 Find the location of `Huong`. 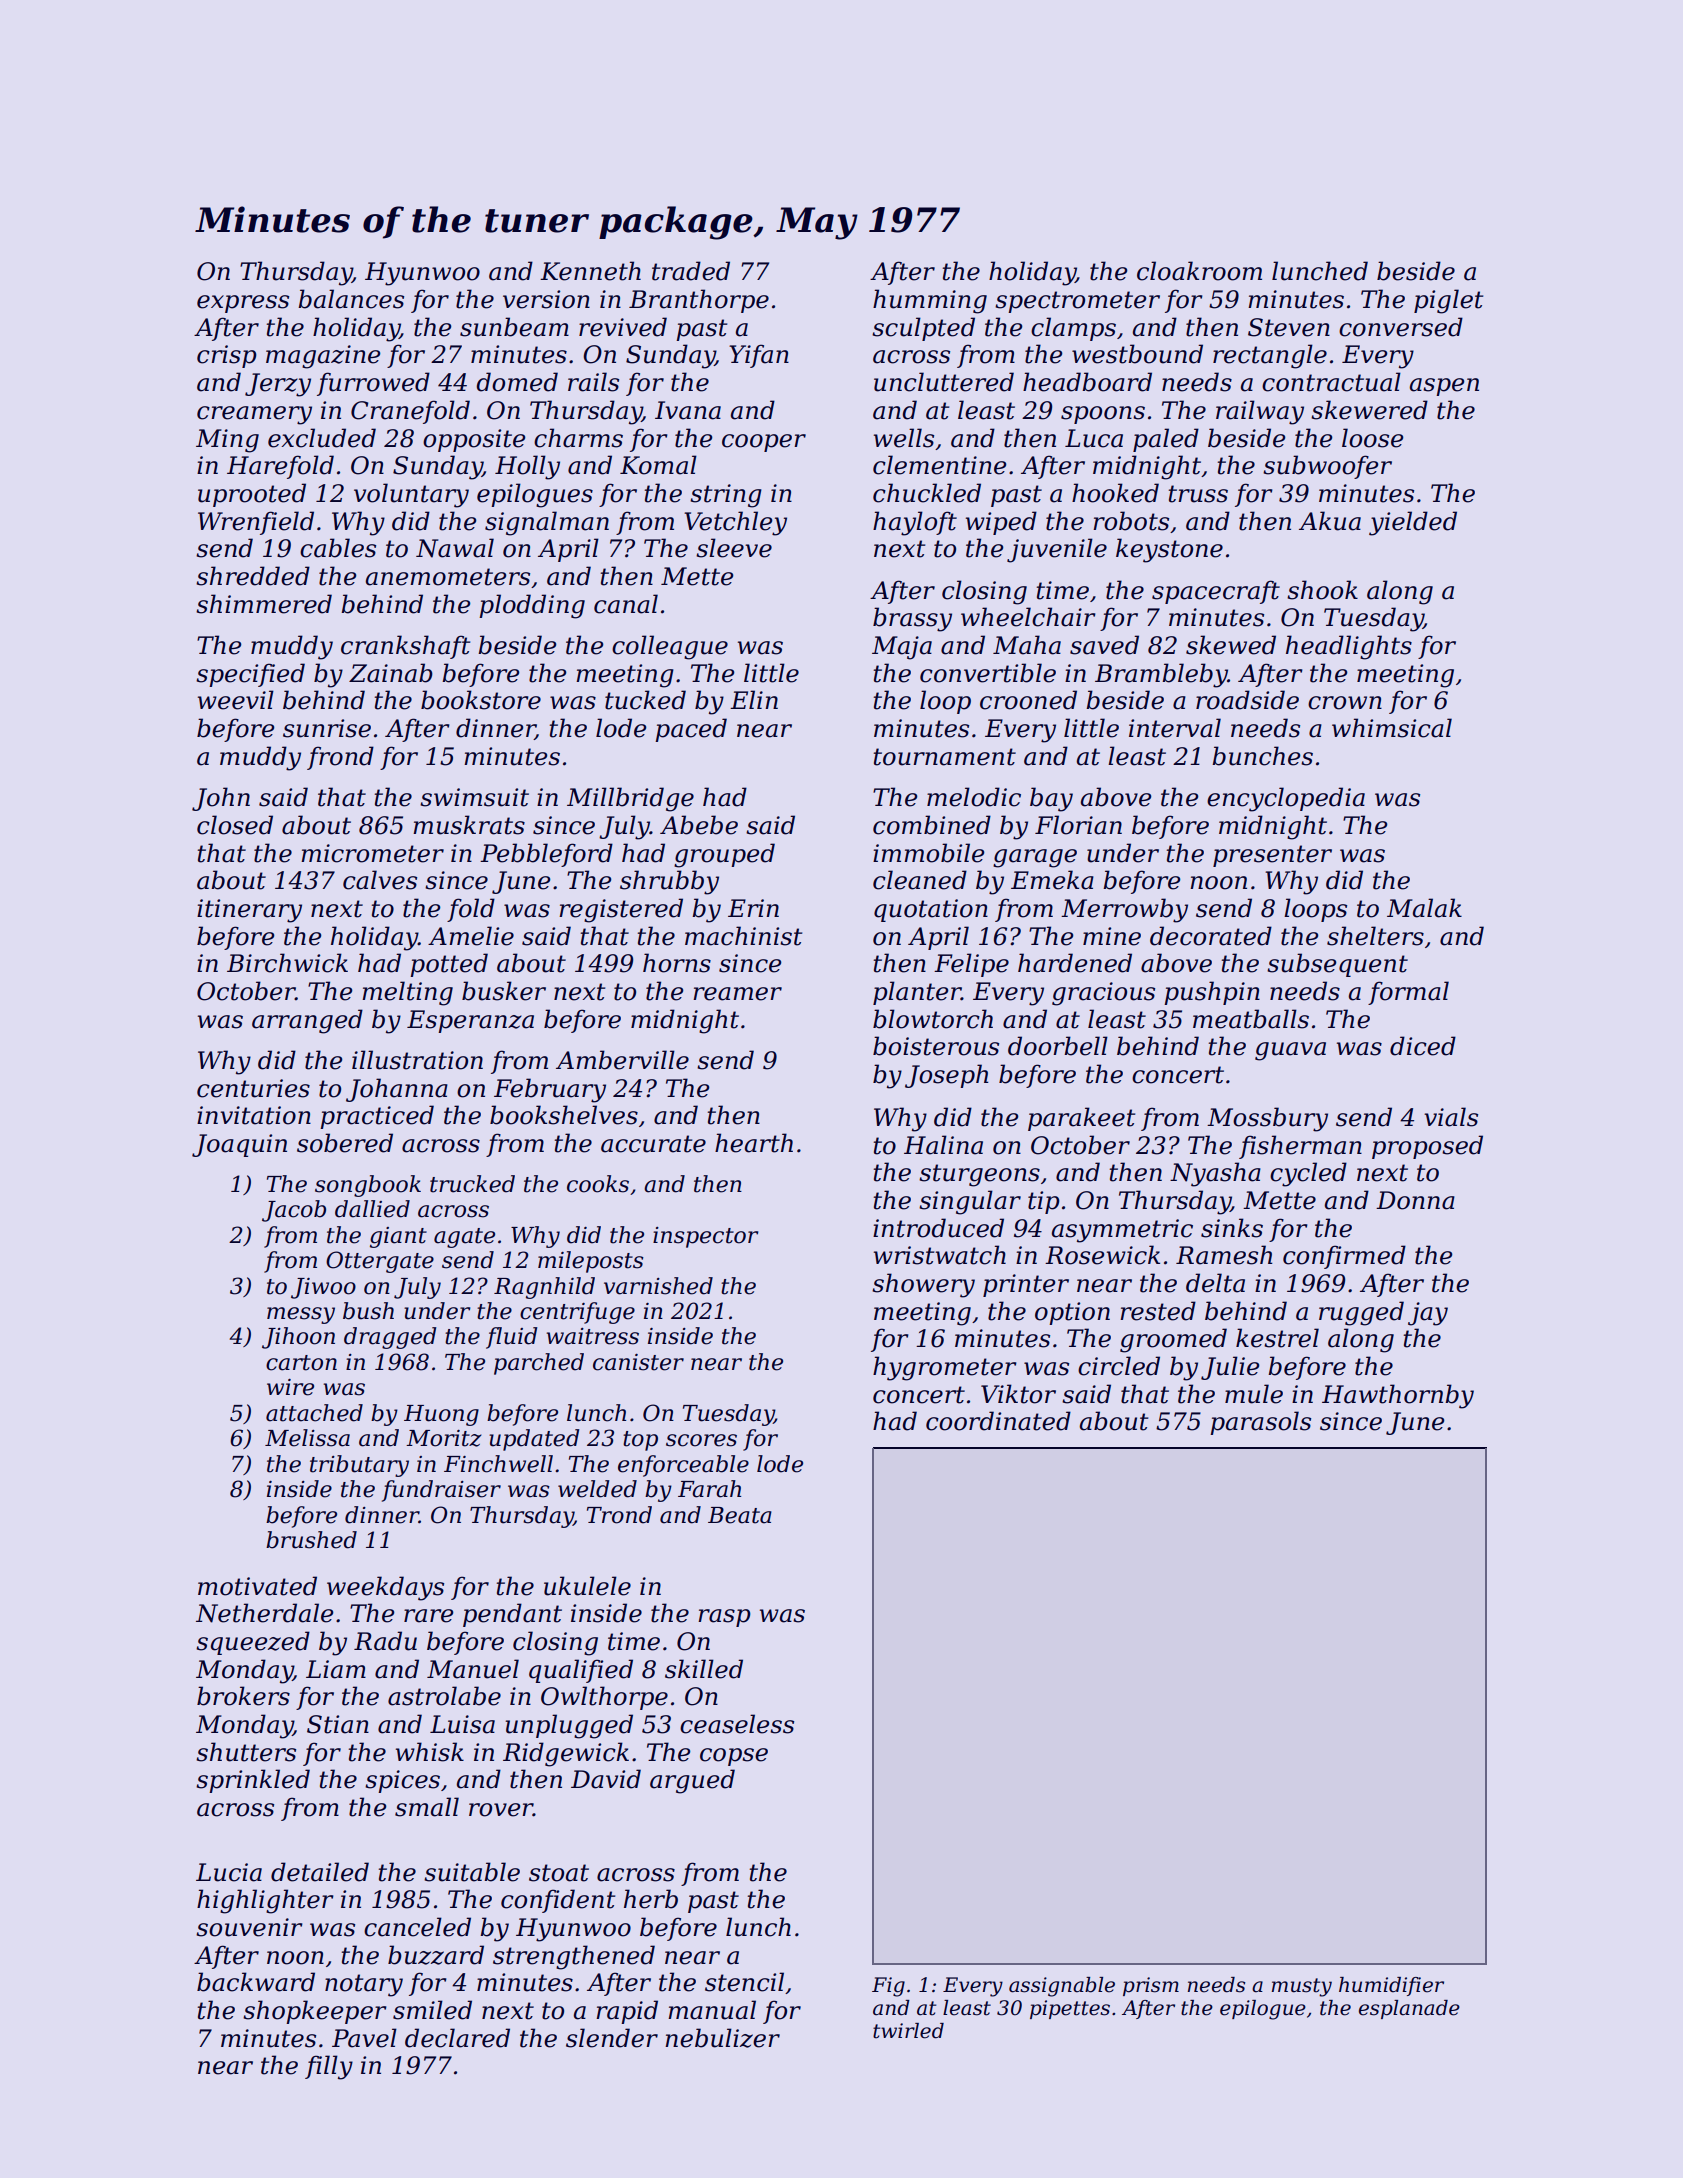

Huong is located at coordinates (441, 1415).
